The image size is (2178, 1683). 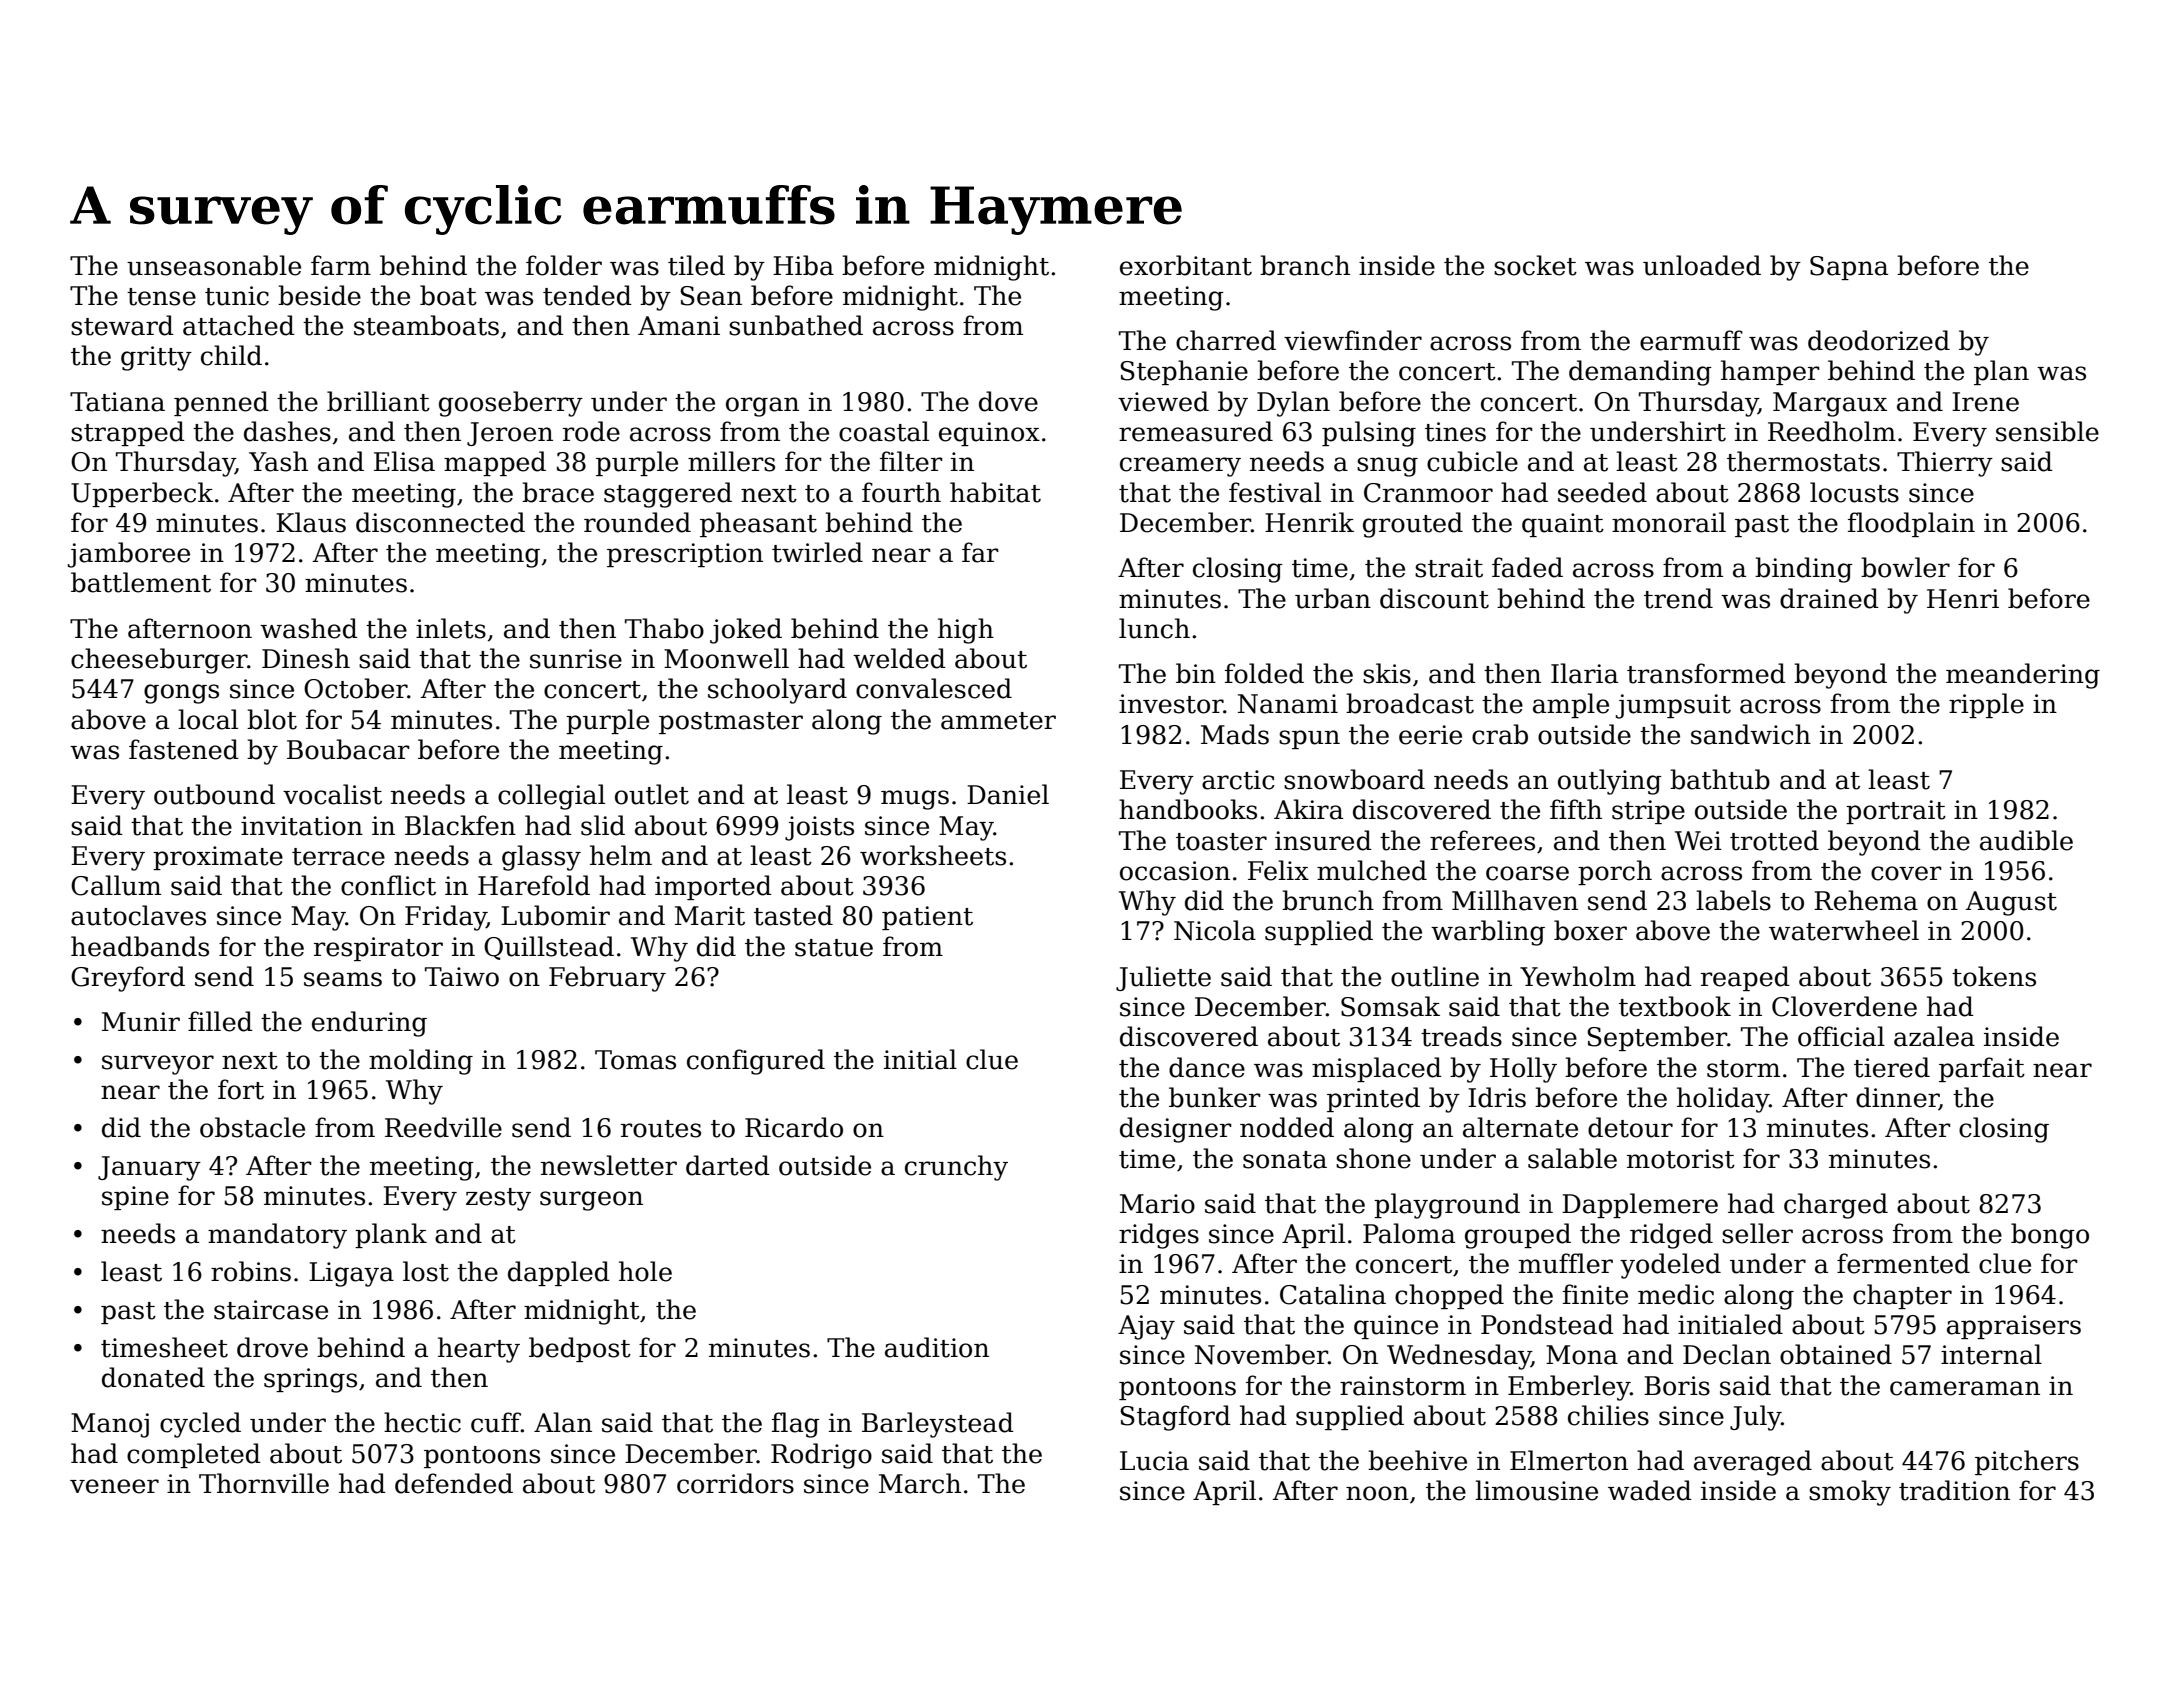 I want to click on meandering, so click(x=2023, y=676).
